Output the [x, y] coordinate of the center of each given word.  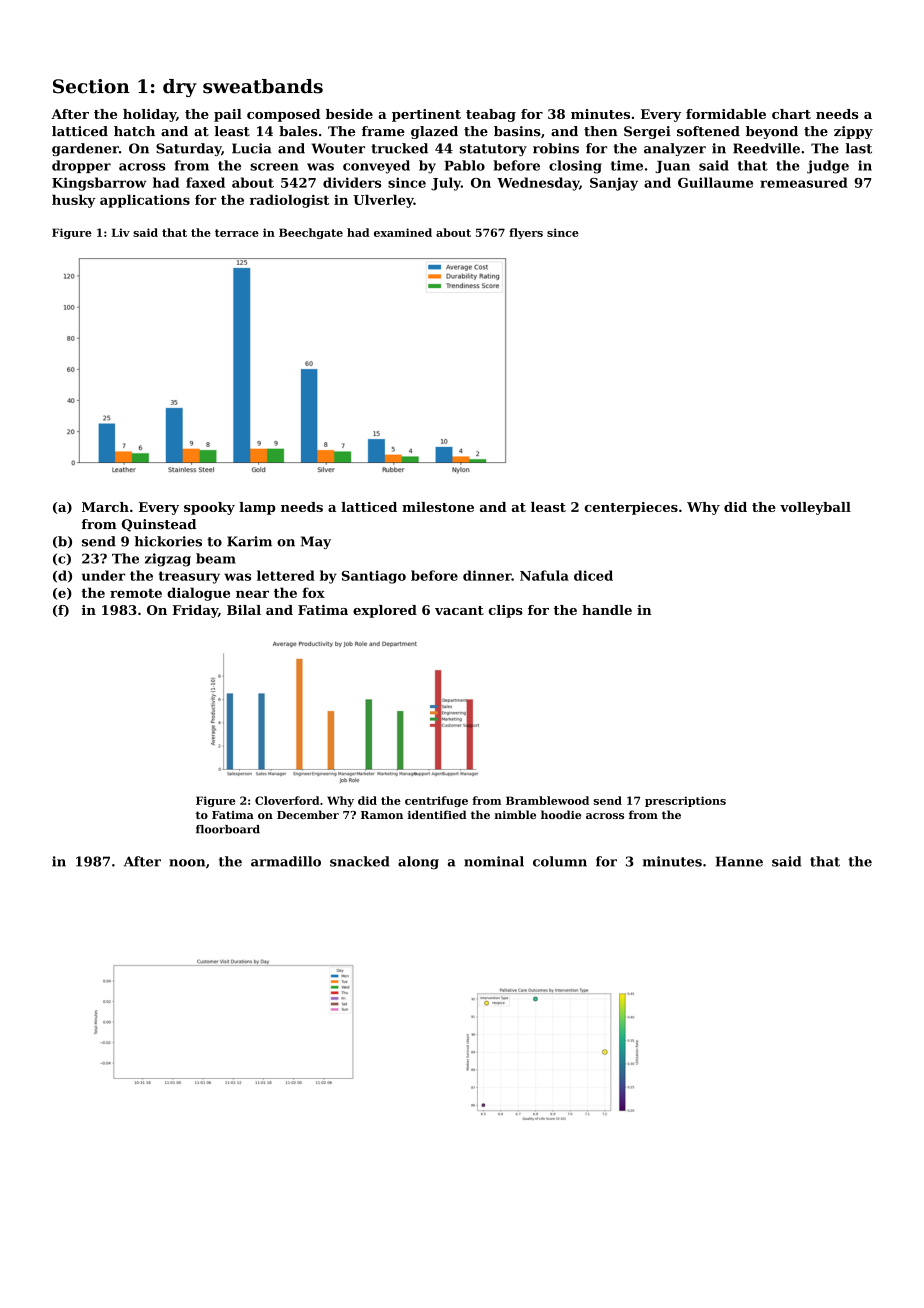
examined [403, 232]
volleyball [815, 508]
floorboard [228, 829]
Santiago [374, 577]
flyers [526, 233]
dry [180, 88]
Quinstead [159, 525]
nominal [494, 861]
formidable [726, 114]
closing [575, 167]
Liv [121, 232]
